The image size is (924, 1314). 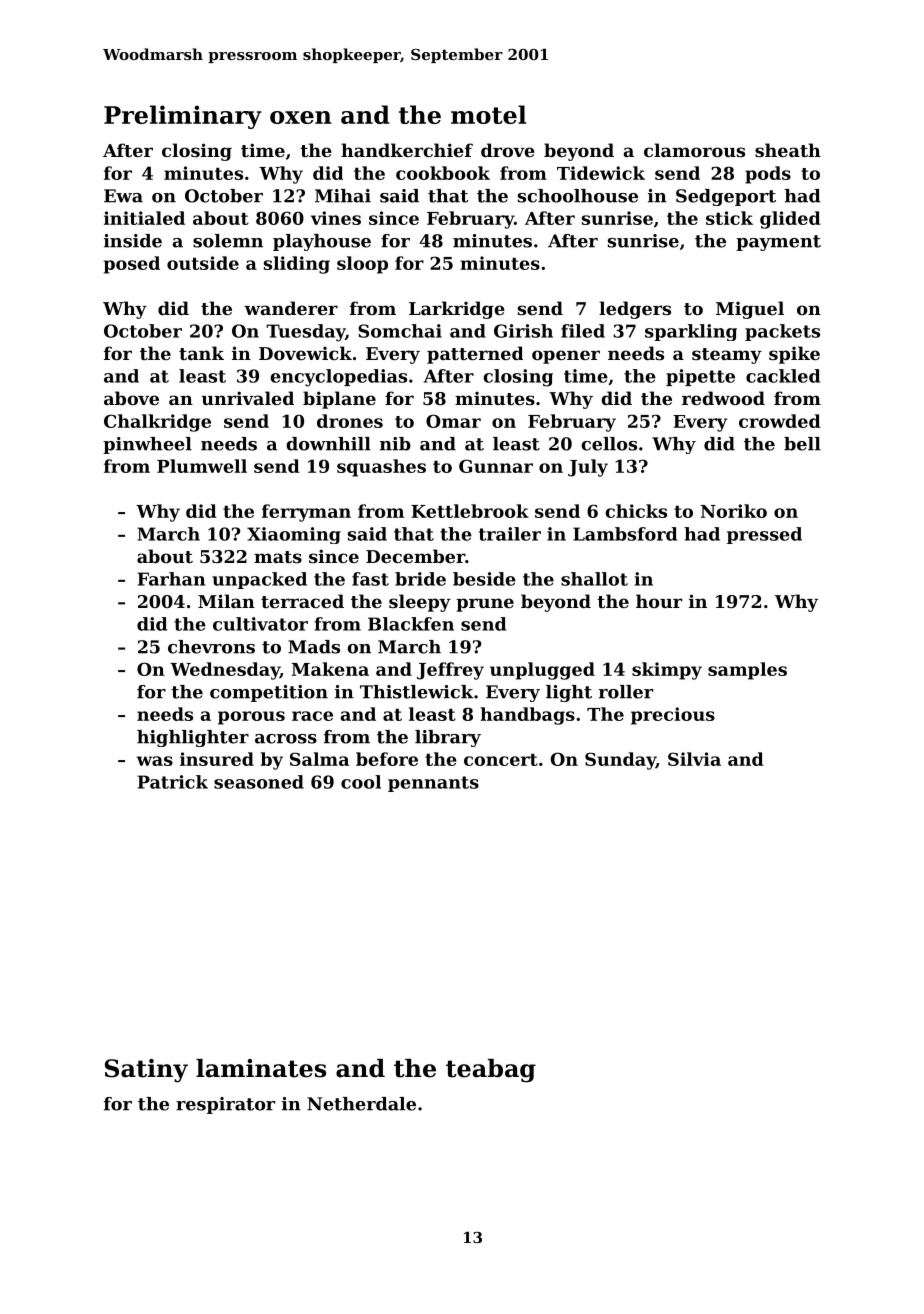 What do you see at coordinates (764, 535) in the screenshot?
I see `pressed` at bounding box center [764, 535].
